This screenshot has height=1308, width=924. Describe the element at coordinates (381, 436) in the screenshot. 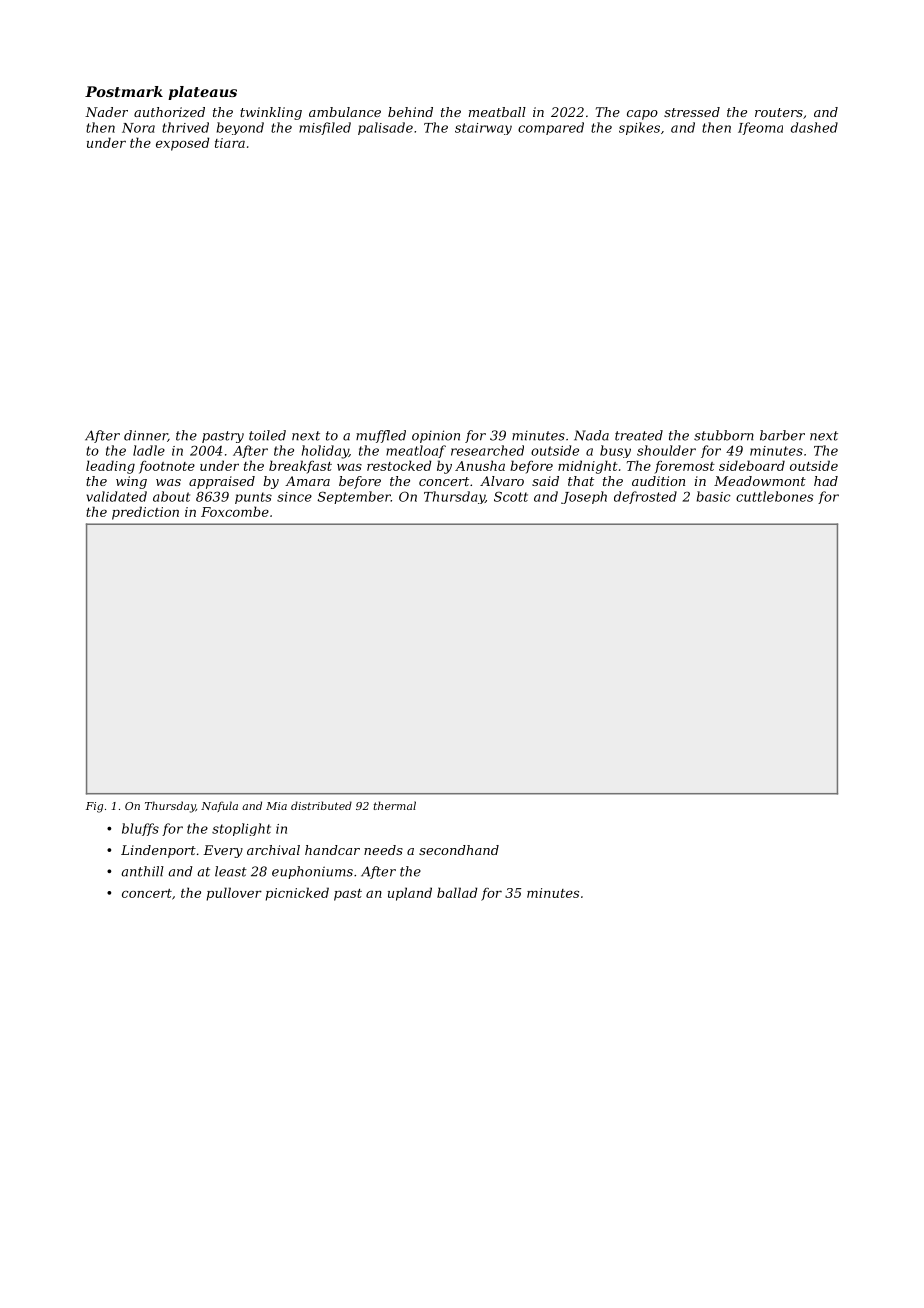

I see `muffled` at that location.
